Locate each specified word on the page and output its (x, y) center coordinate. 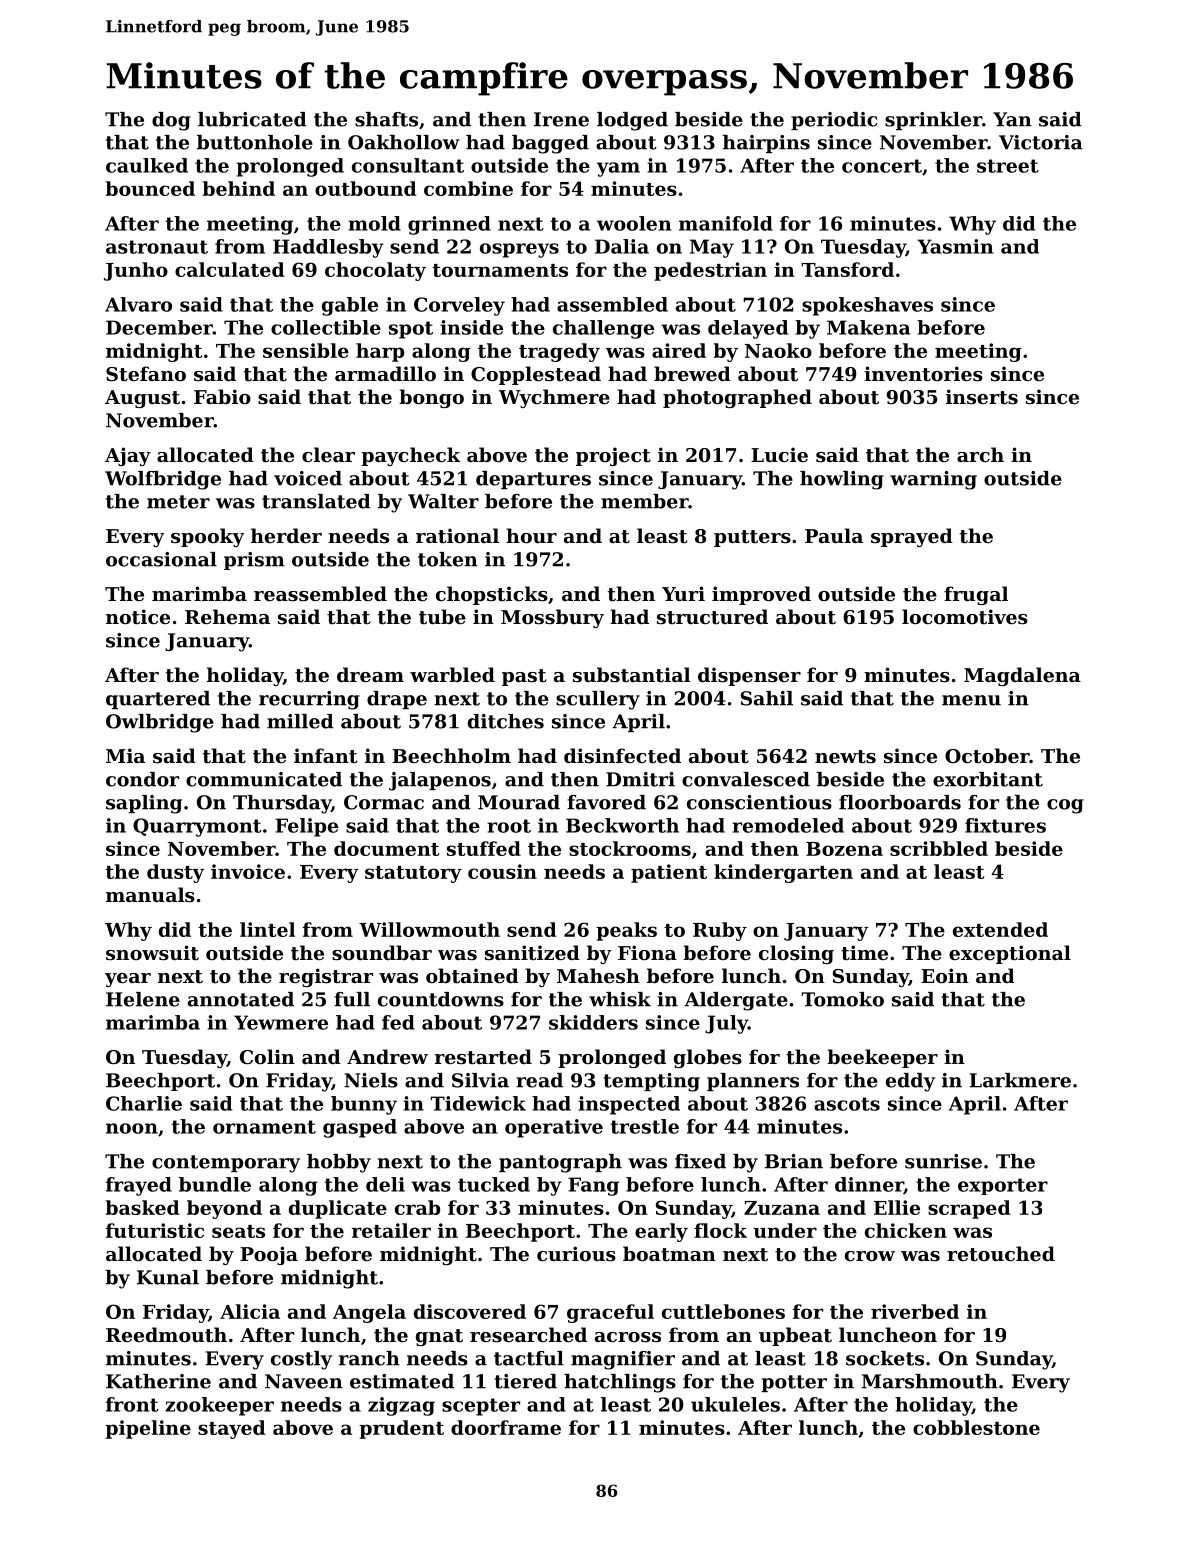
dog (171, 121)
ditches (506, 721)
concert (882, 166)
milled (300, 721)
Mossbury (552, 618)
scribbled (939, 848)
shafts (386, 119)
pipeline (148, 1429)
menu (971, 700)
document (386, 848)
